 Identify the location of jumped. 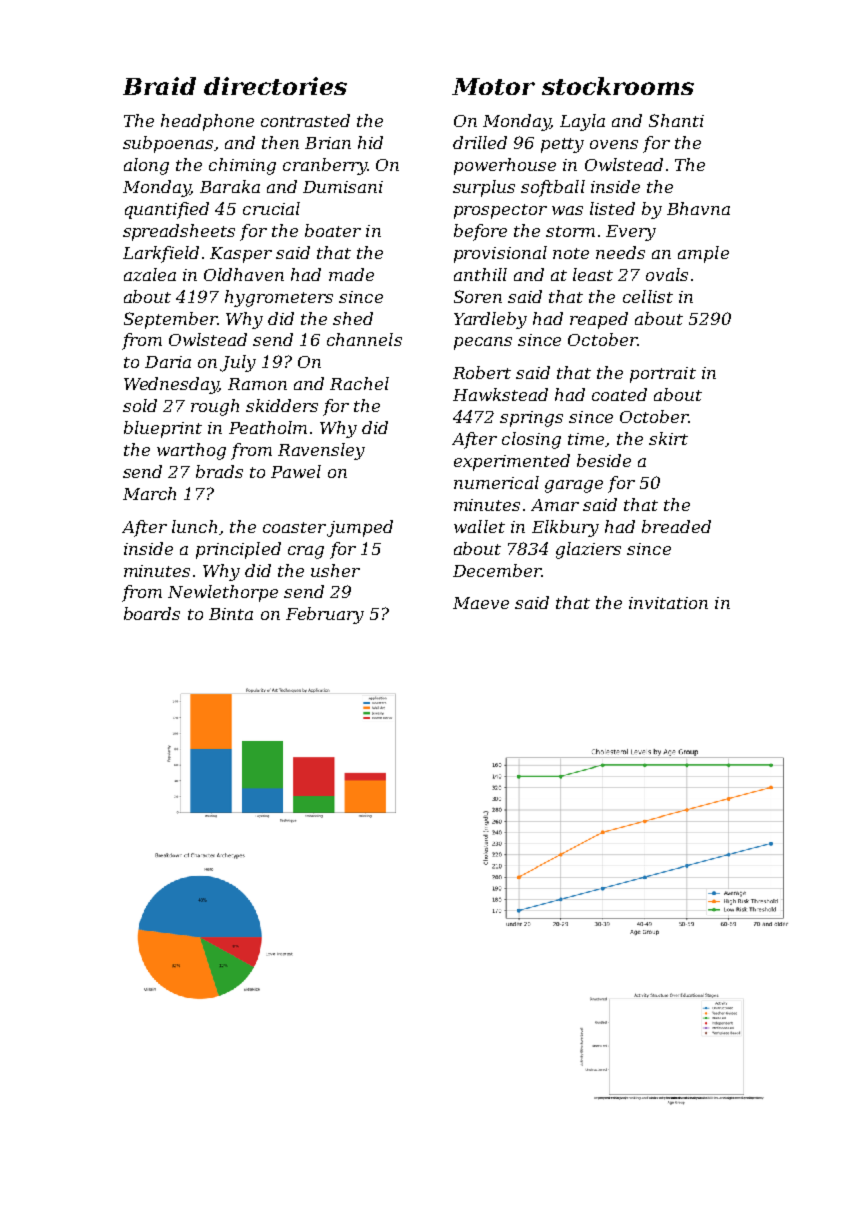
(360, 528).
